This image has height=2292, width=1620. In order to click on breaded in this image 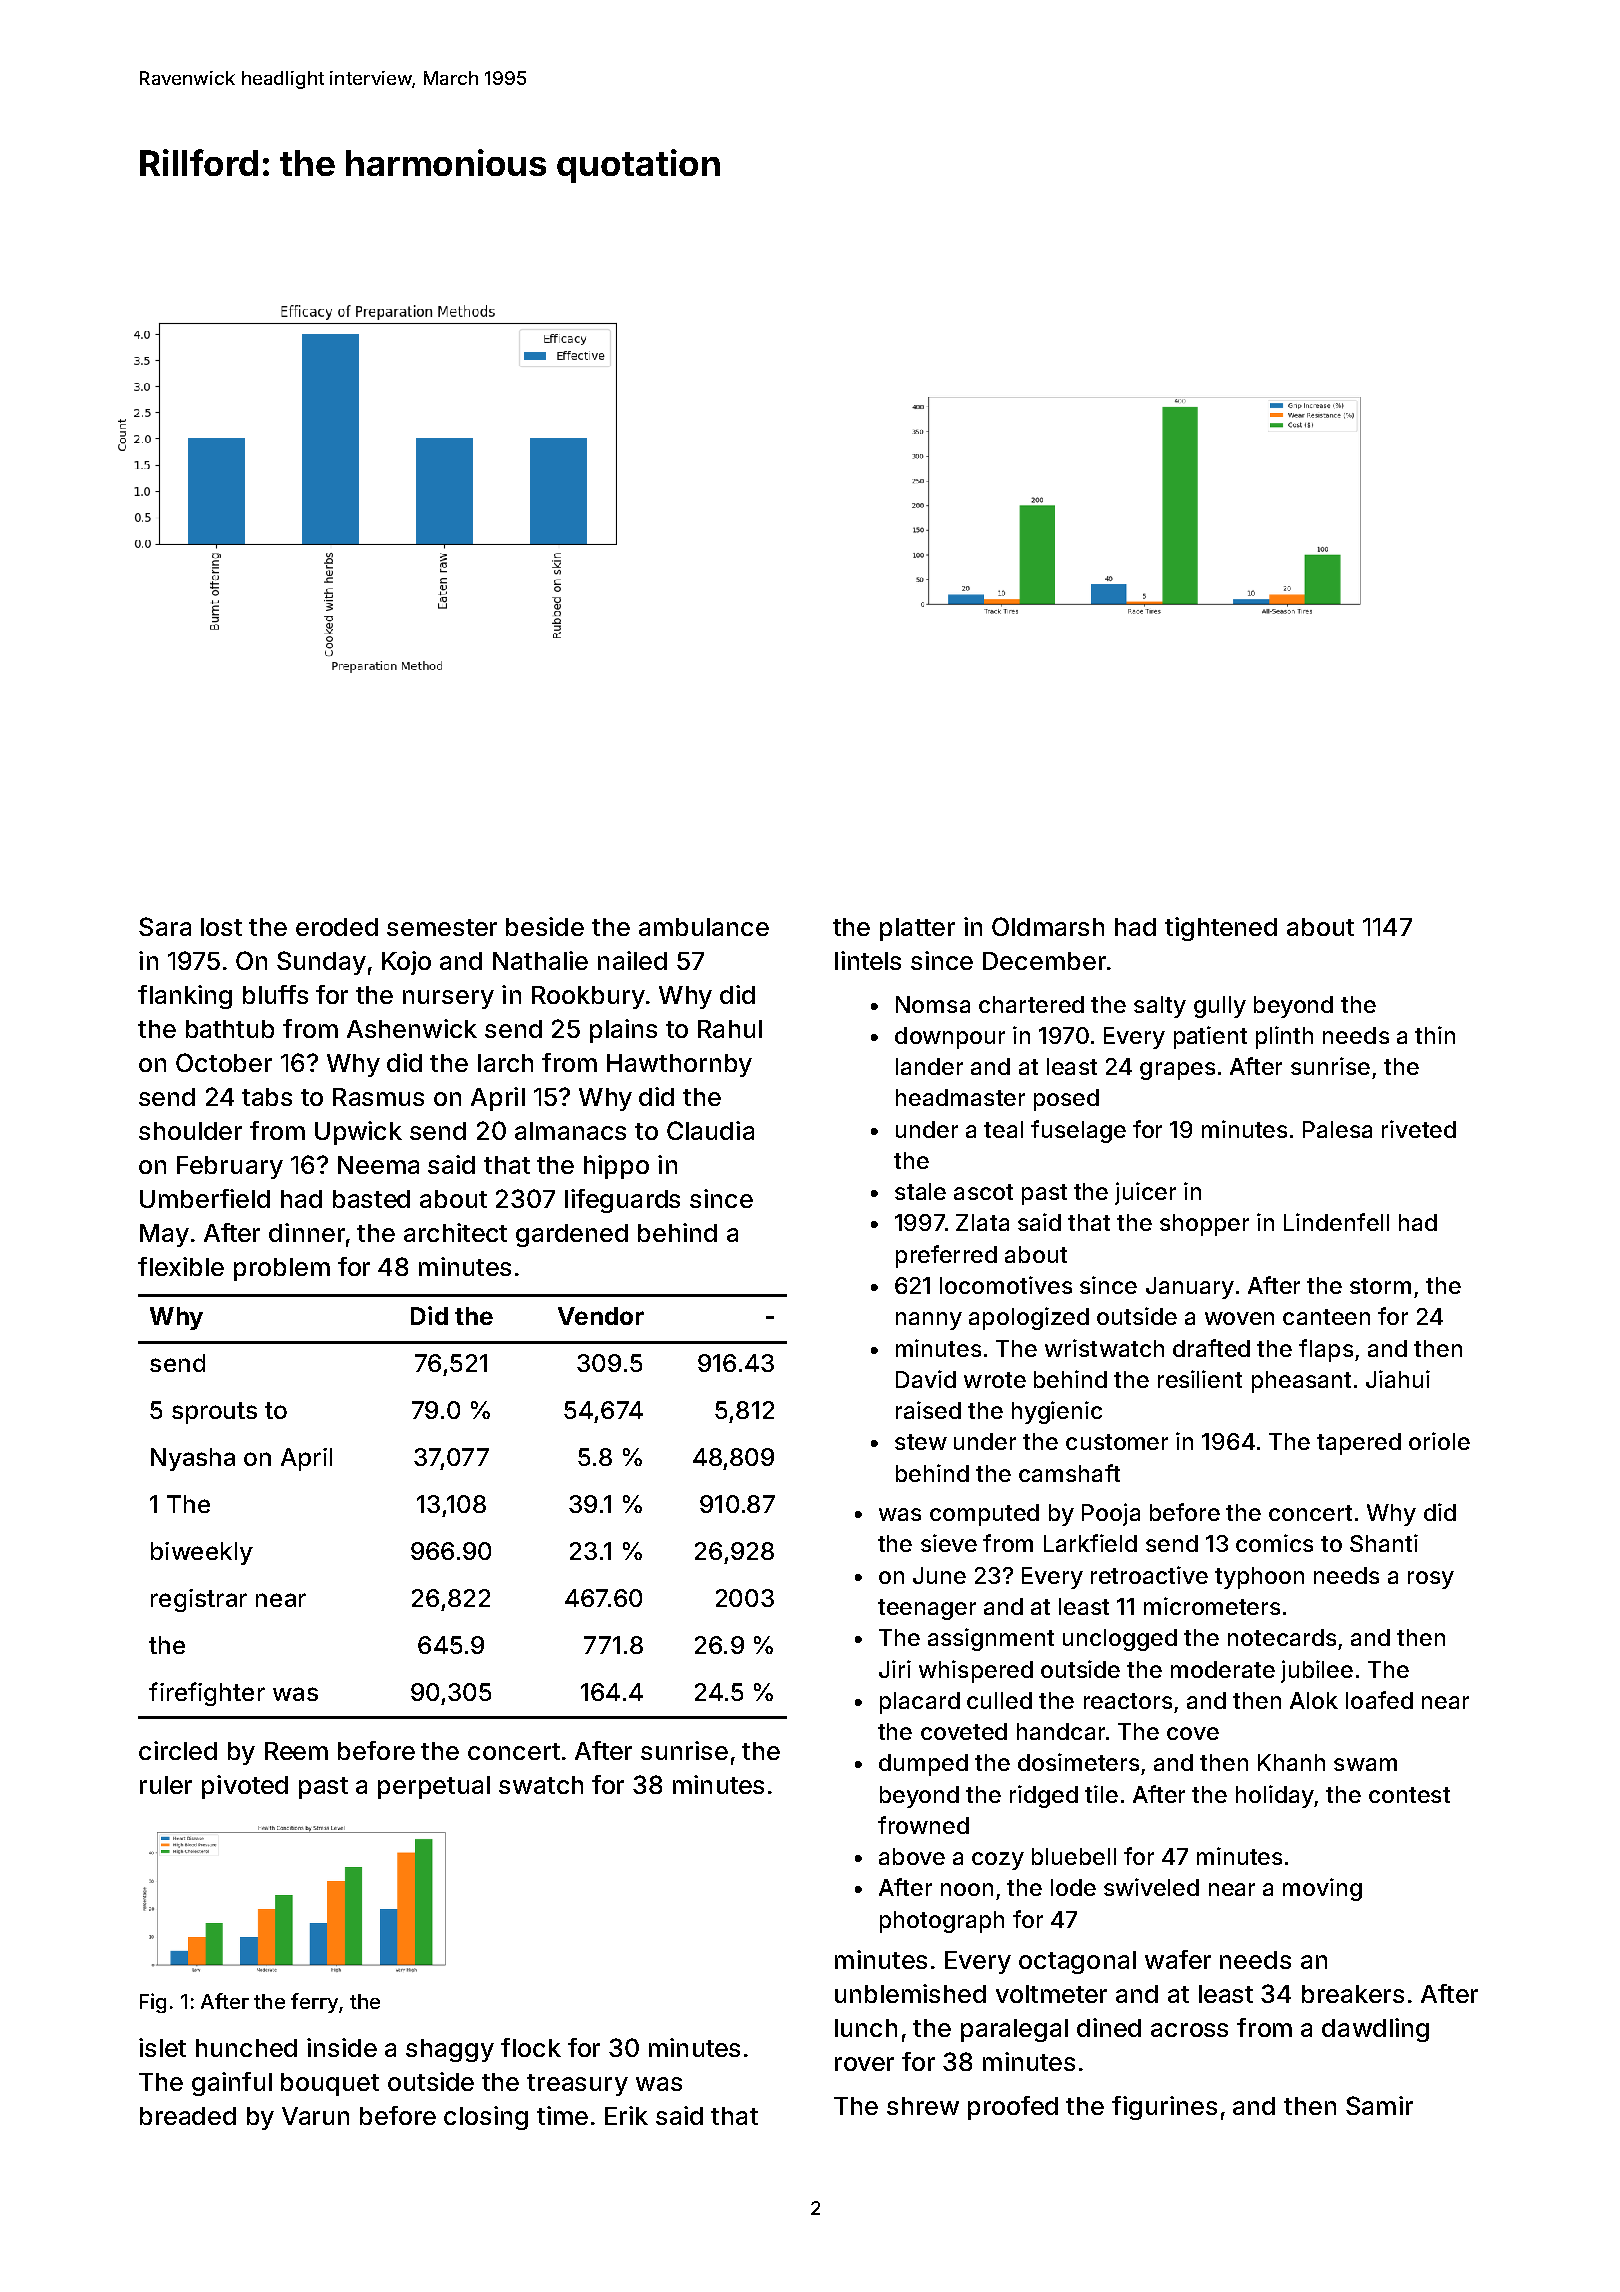, I will do `click(188, 2116)`.
